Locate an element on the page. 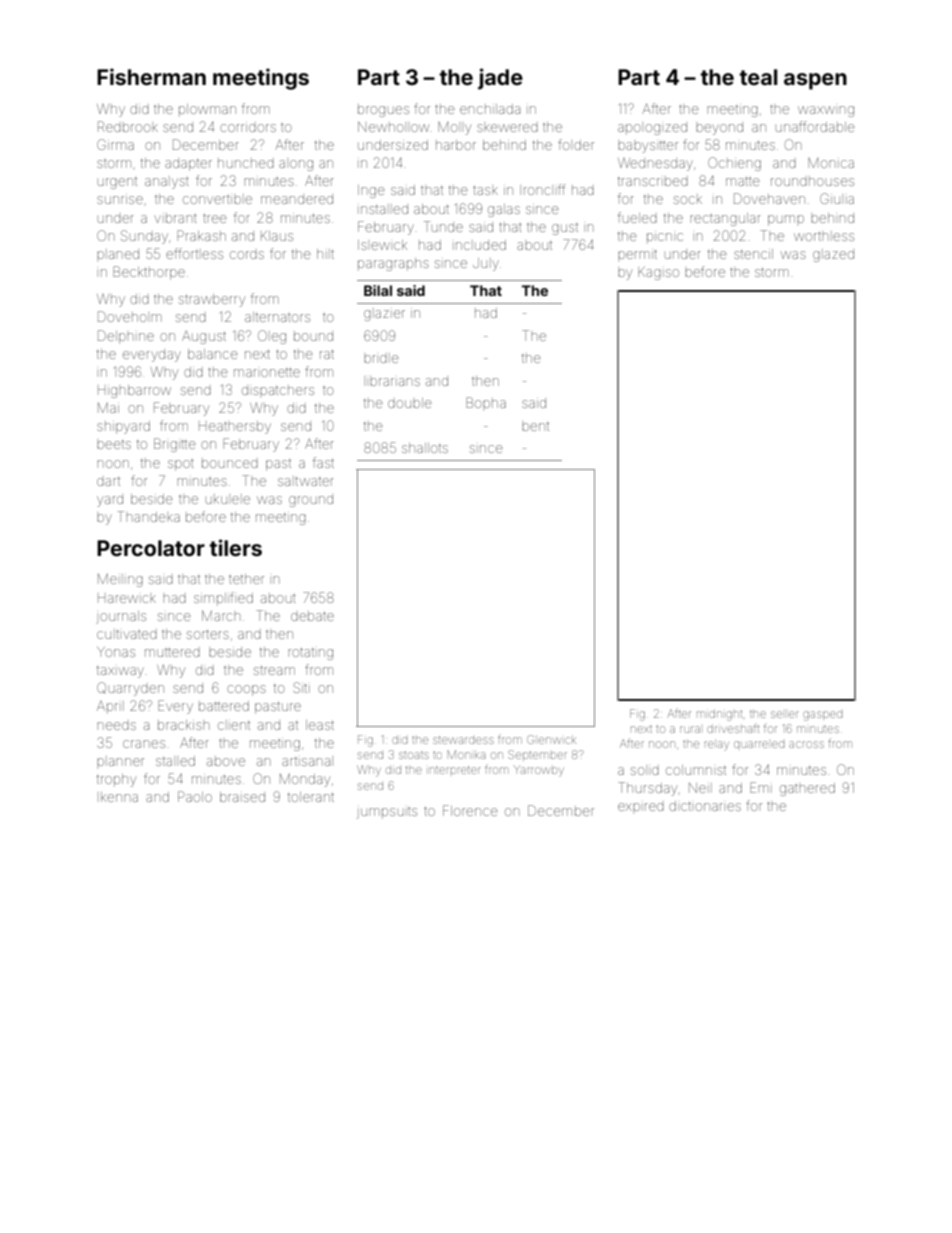  jumpsuits is located at coordinates (387, 813).
